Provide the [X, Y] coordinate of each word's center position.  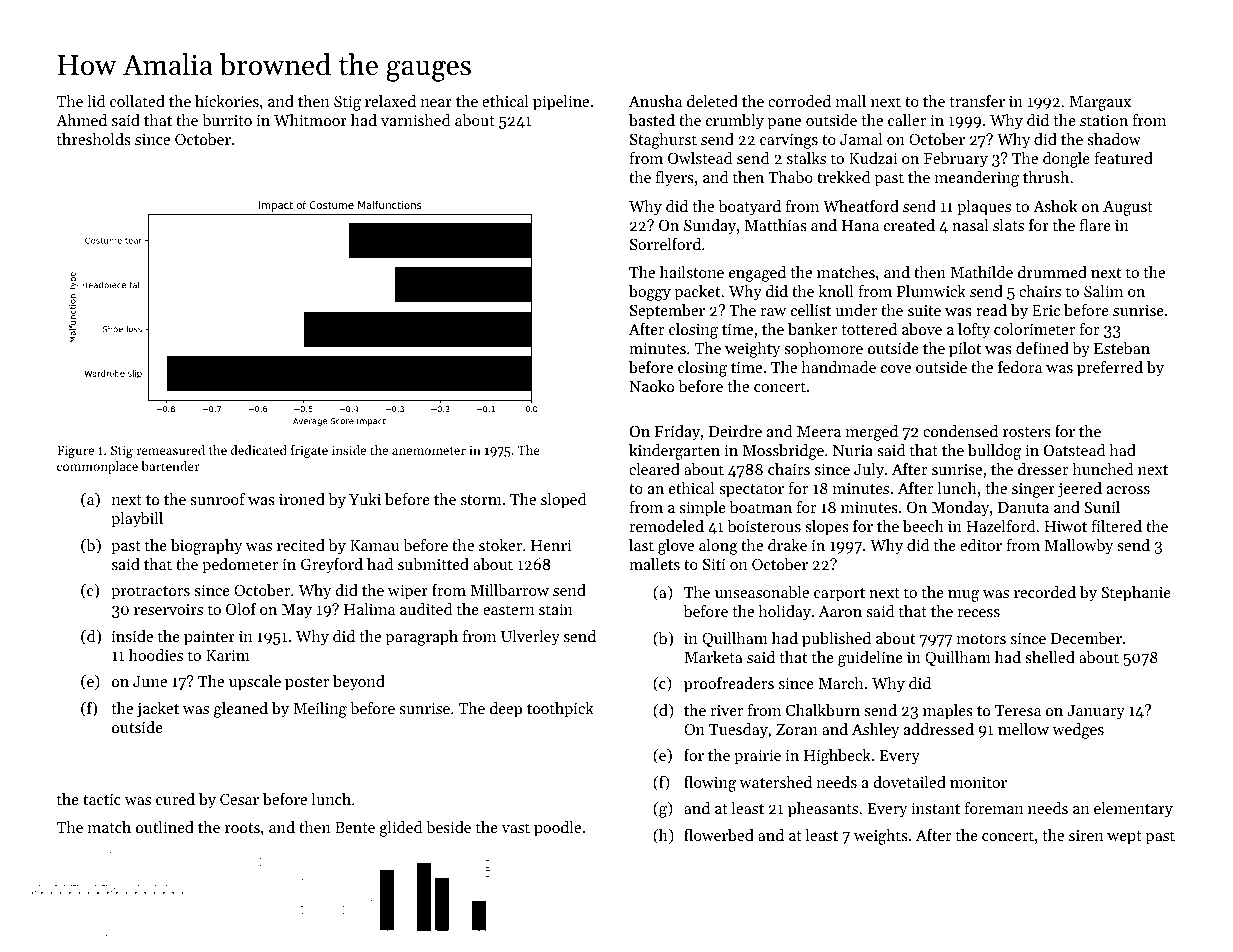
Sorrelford [665, 244]
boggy [650, 293]
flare [1095, 225]
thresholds [94, 139]
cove [896, 369]
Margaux [1100, 103]
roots [242, 828]
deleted [712, 101]
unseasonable [762, 592]
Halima [369, 609]
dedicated [259, 450]
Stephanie [1136, 594]
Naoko [651, 386]
